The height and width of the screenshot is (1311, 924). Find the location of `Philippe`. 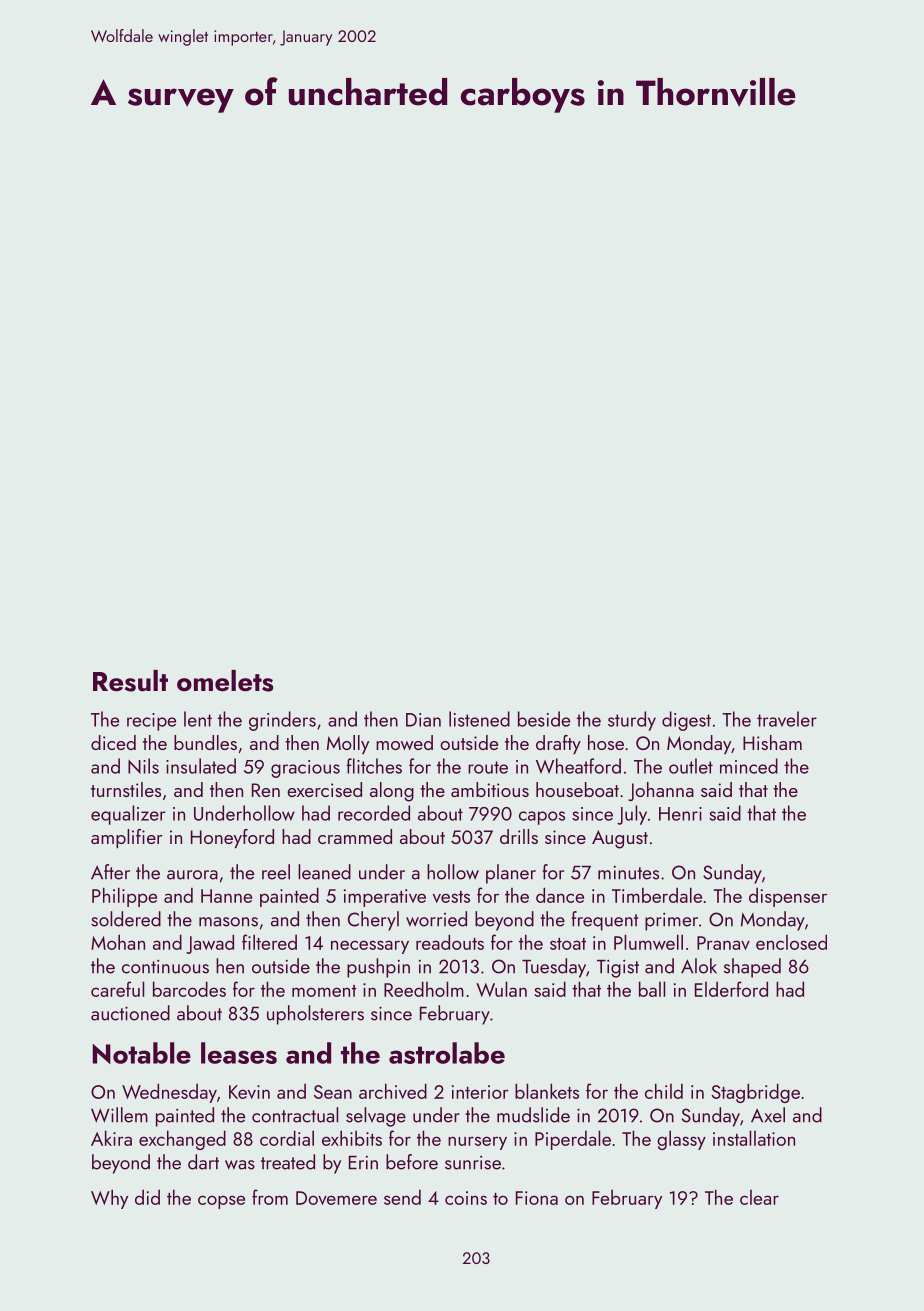

Philippe is located at coordinates (124, 897).
